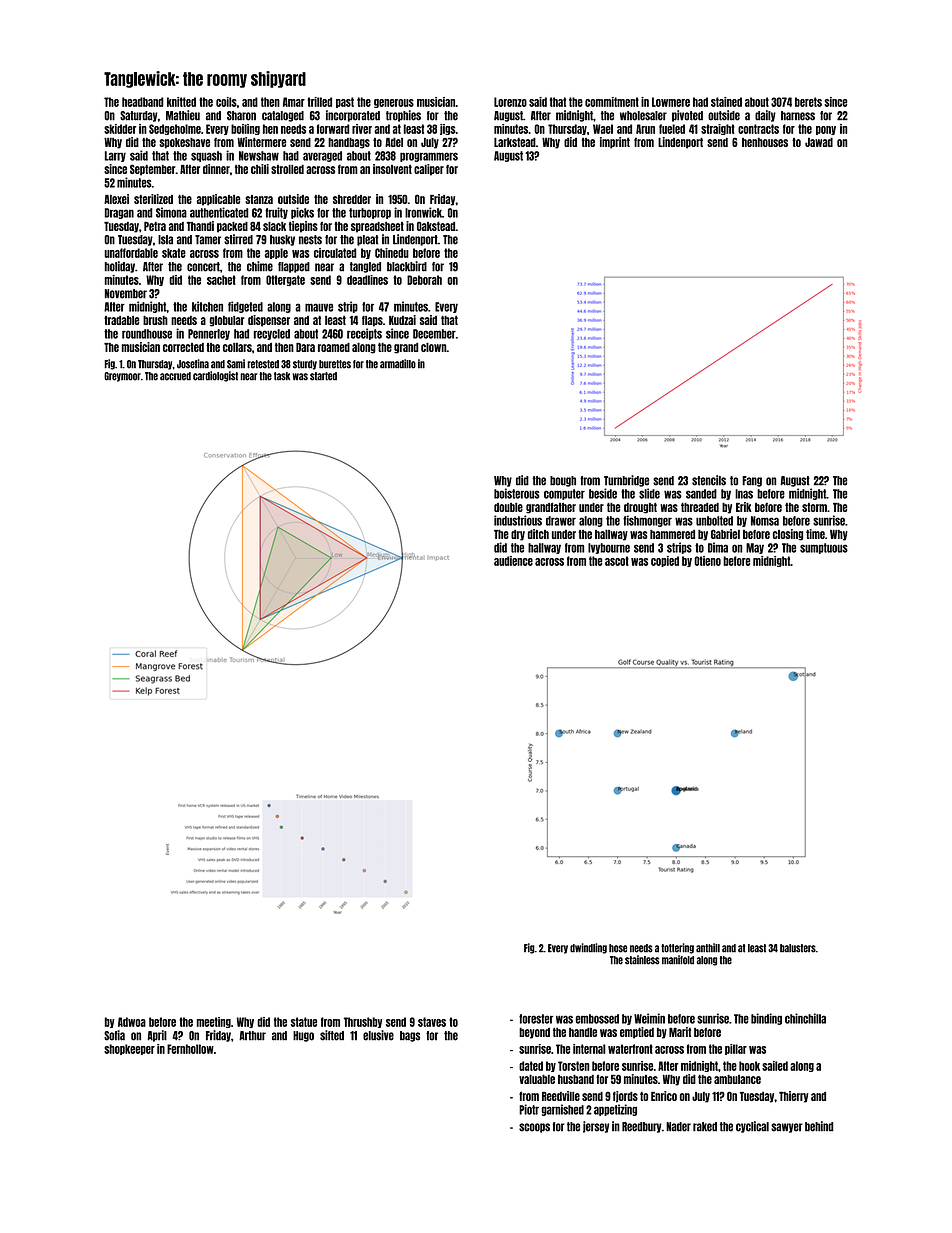  Describe the element at coordinates (121, 320) in the screenshot. I see `tradable` at that location.
